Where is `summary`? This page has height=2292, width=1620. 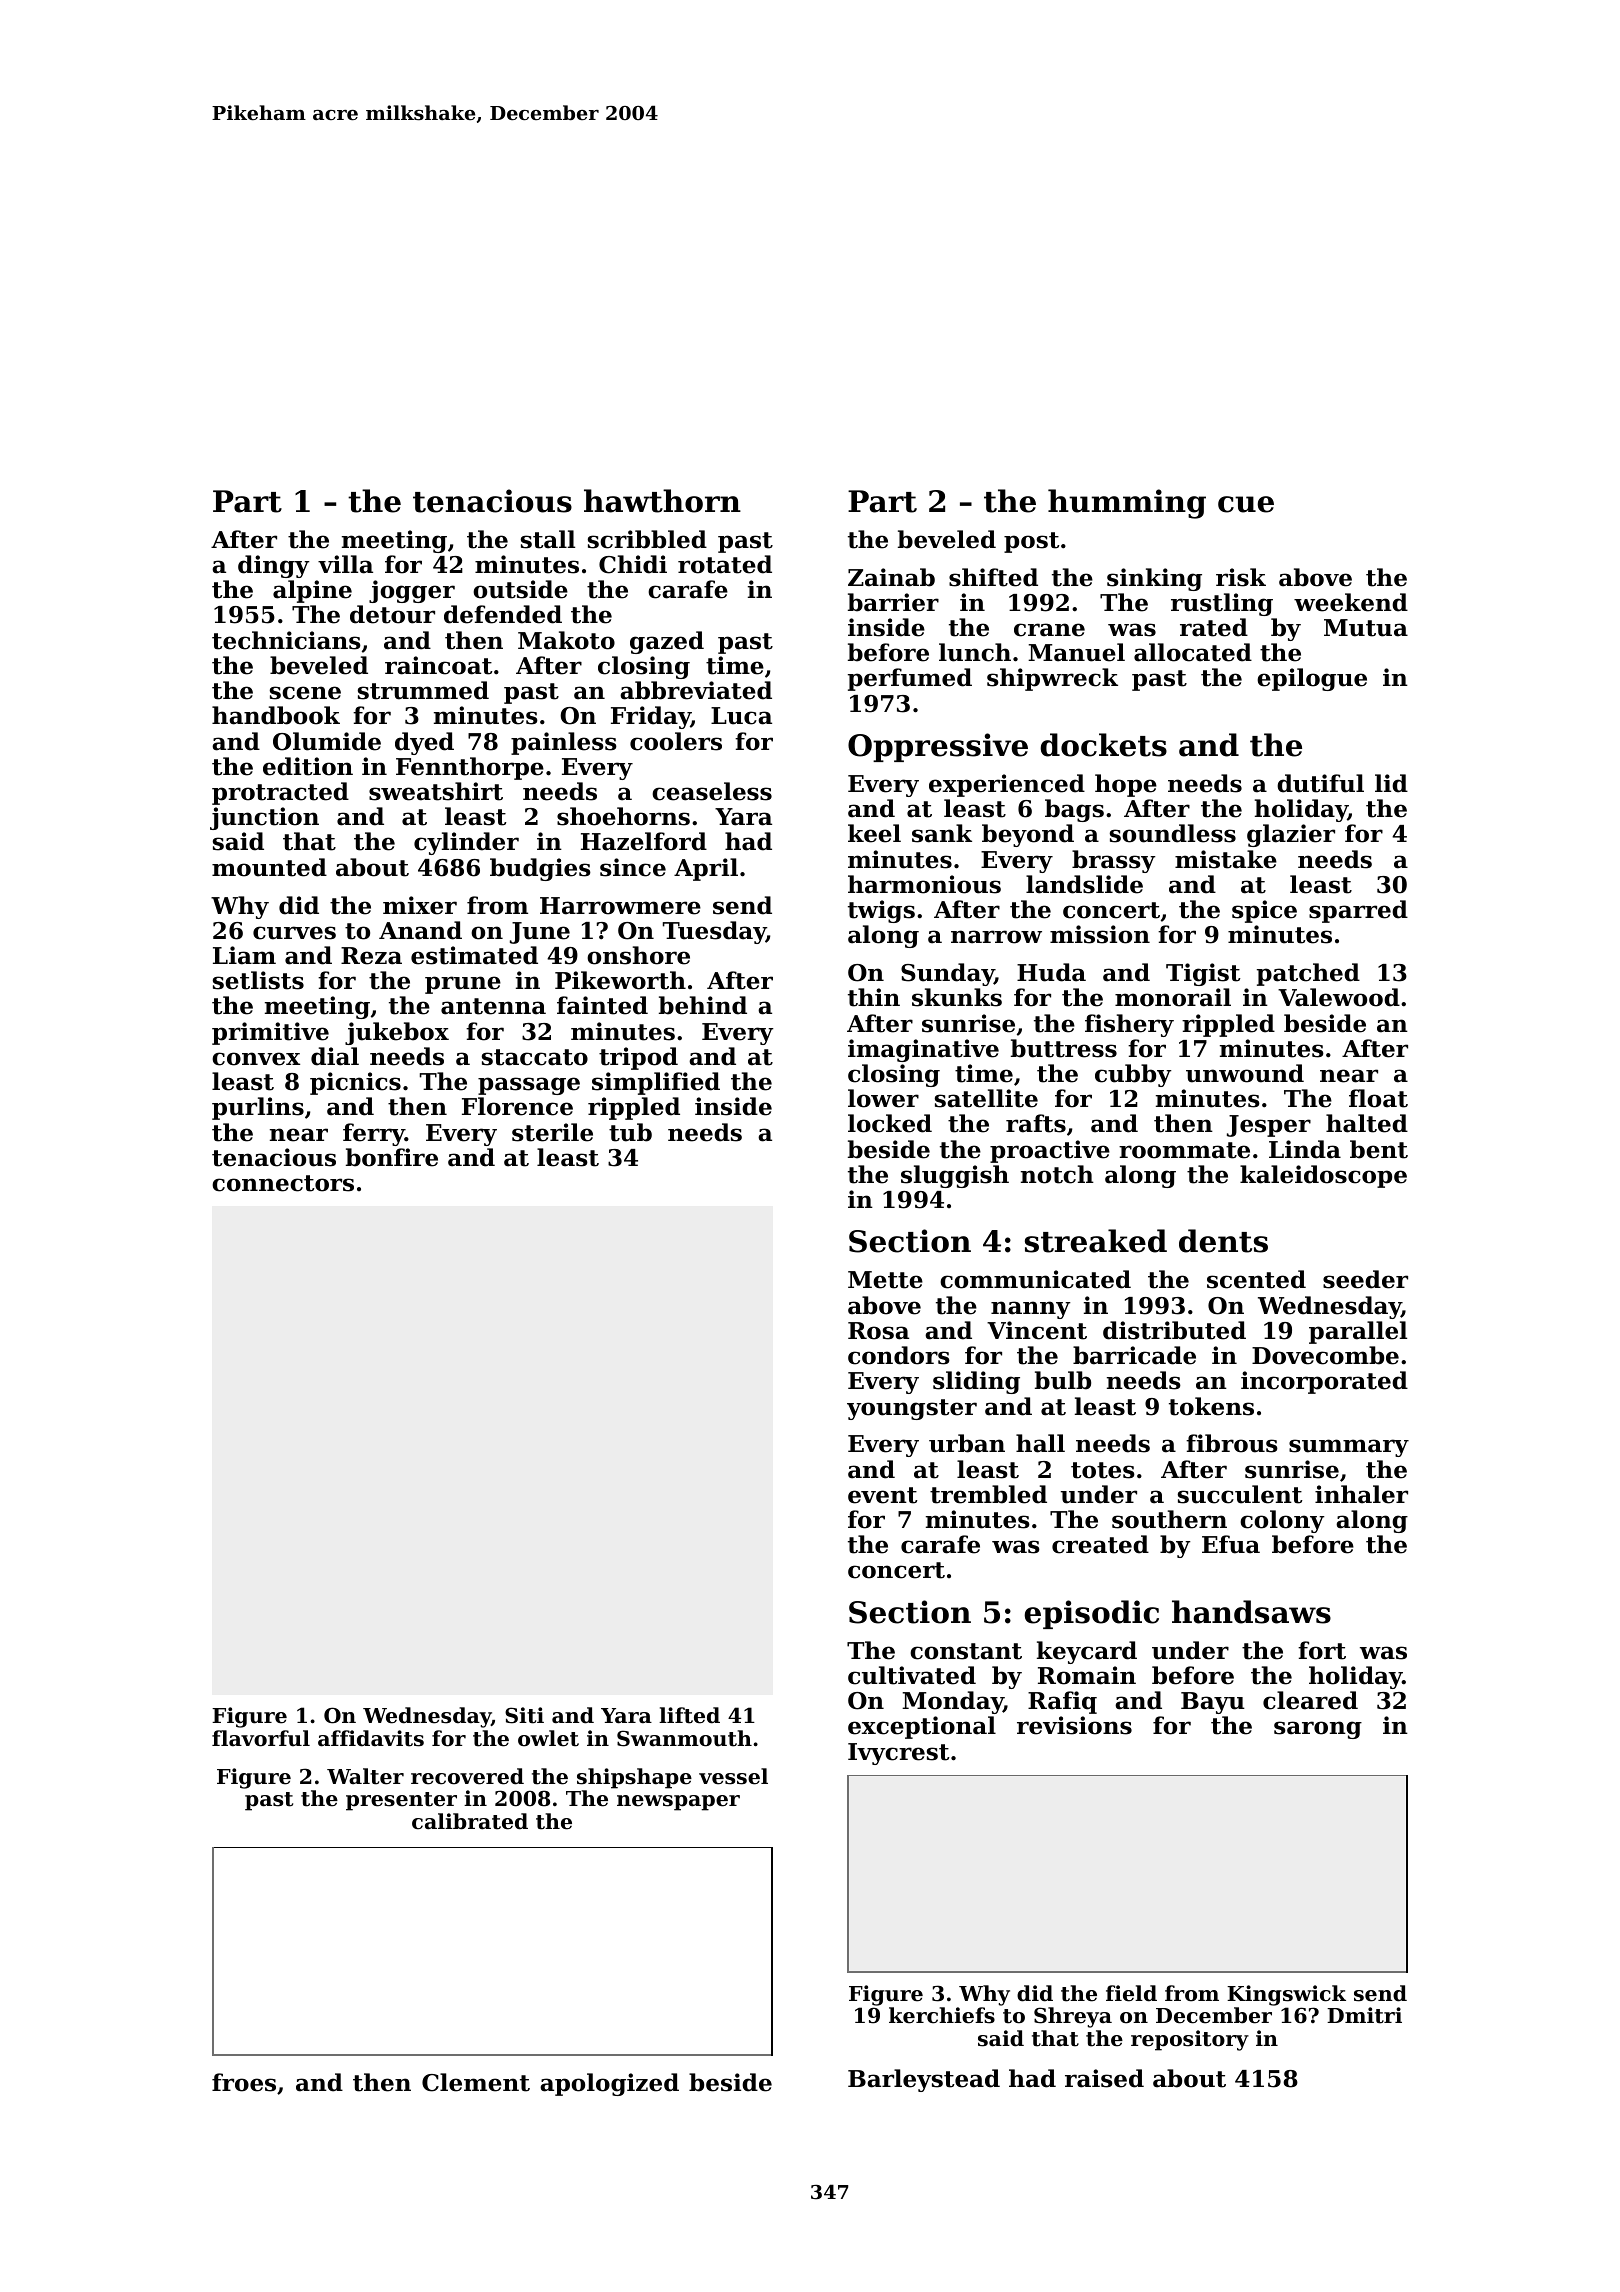 summary is located at coordinates (1349, 1448).
